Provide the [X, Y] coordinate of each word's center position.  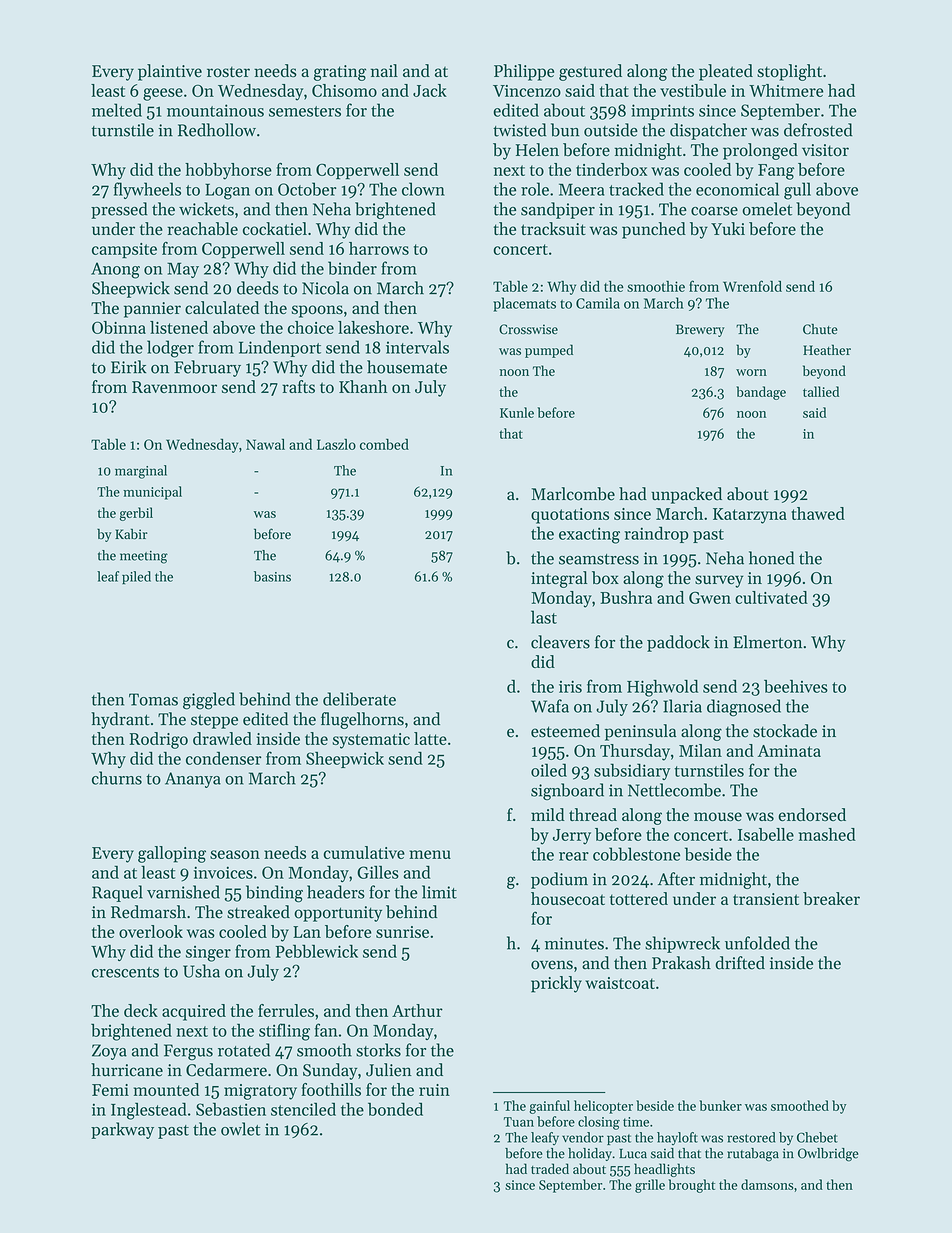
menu [430, 854]
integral [559, 579]
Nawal [265, 444]
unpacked [686, 495]
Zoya [109, 1052]
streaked [258, 912]
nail [384, 70]
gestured [590, 72]
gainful [549, 1107]
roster [228, 72]
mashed [827, 834]
